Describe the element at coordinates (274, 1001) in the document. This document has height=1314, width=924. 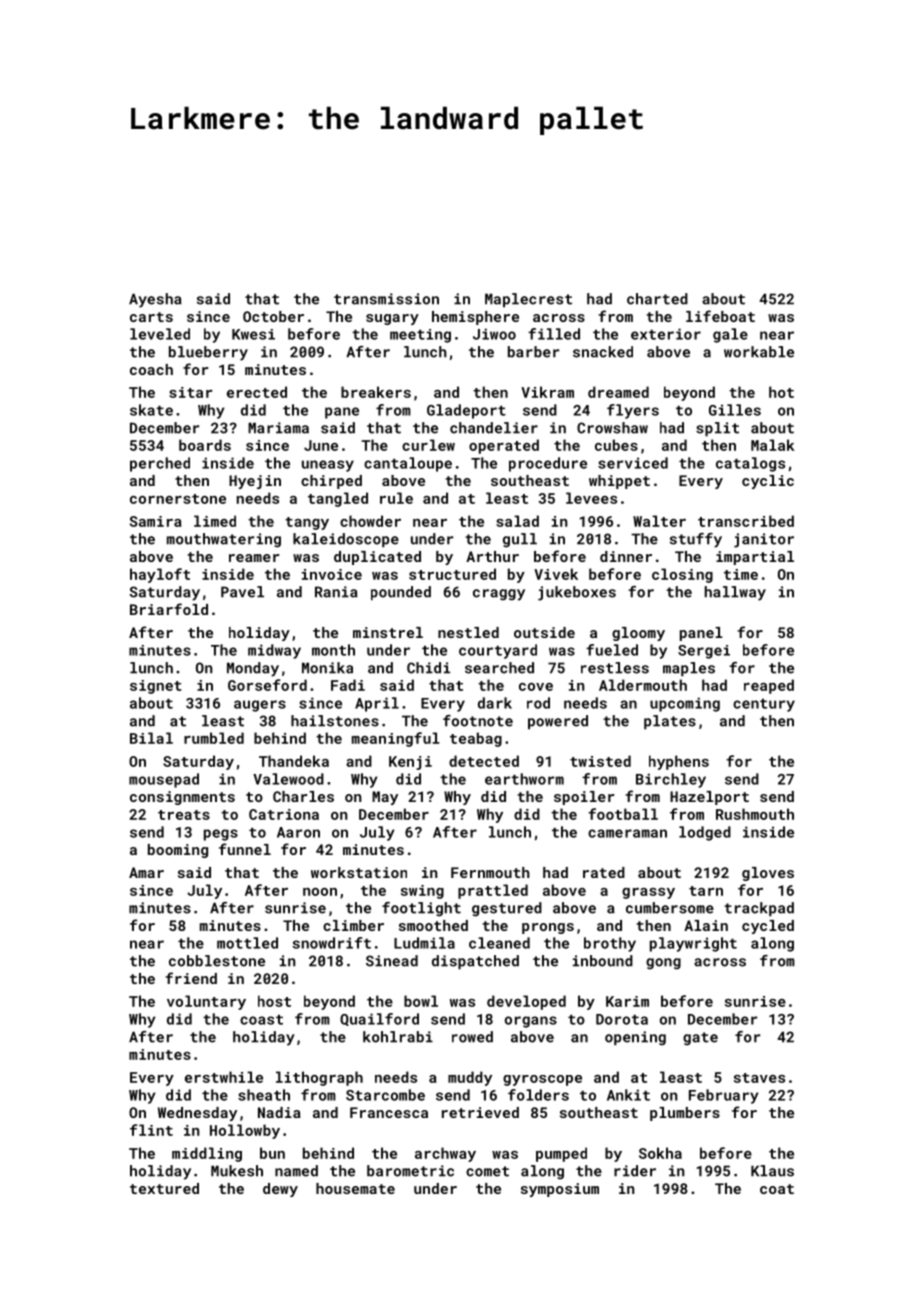
I see `host` at that location.
